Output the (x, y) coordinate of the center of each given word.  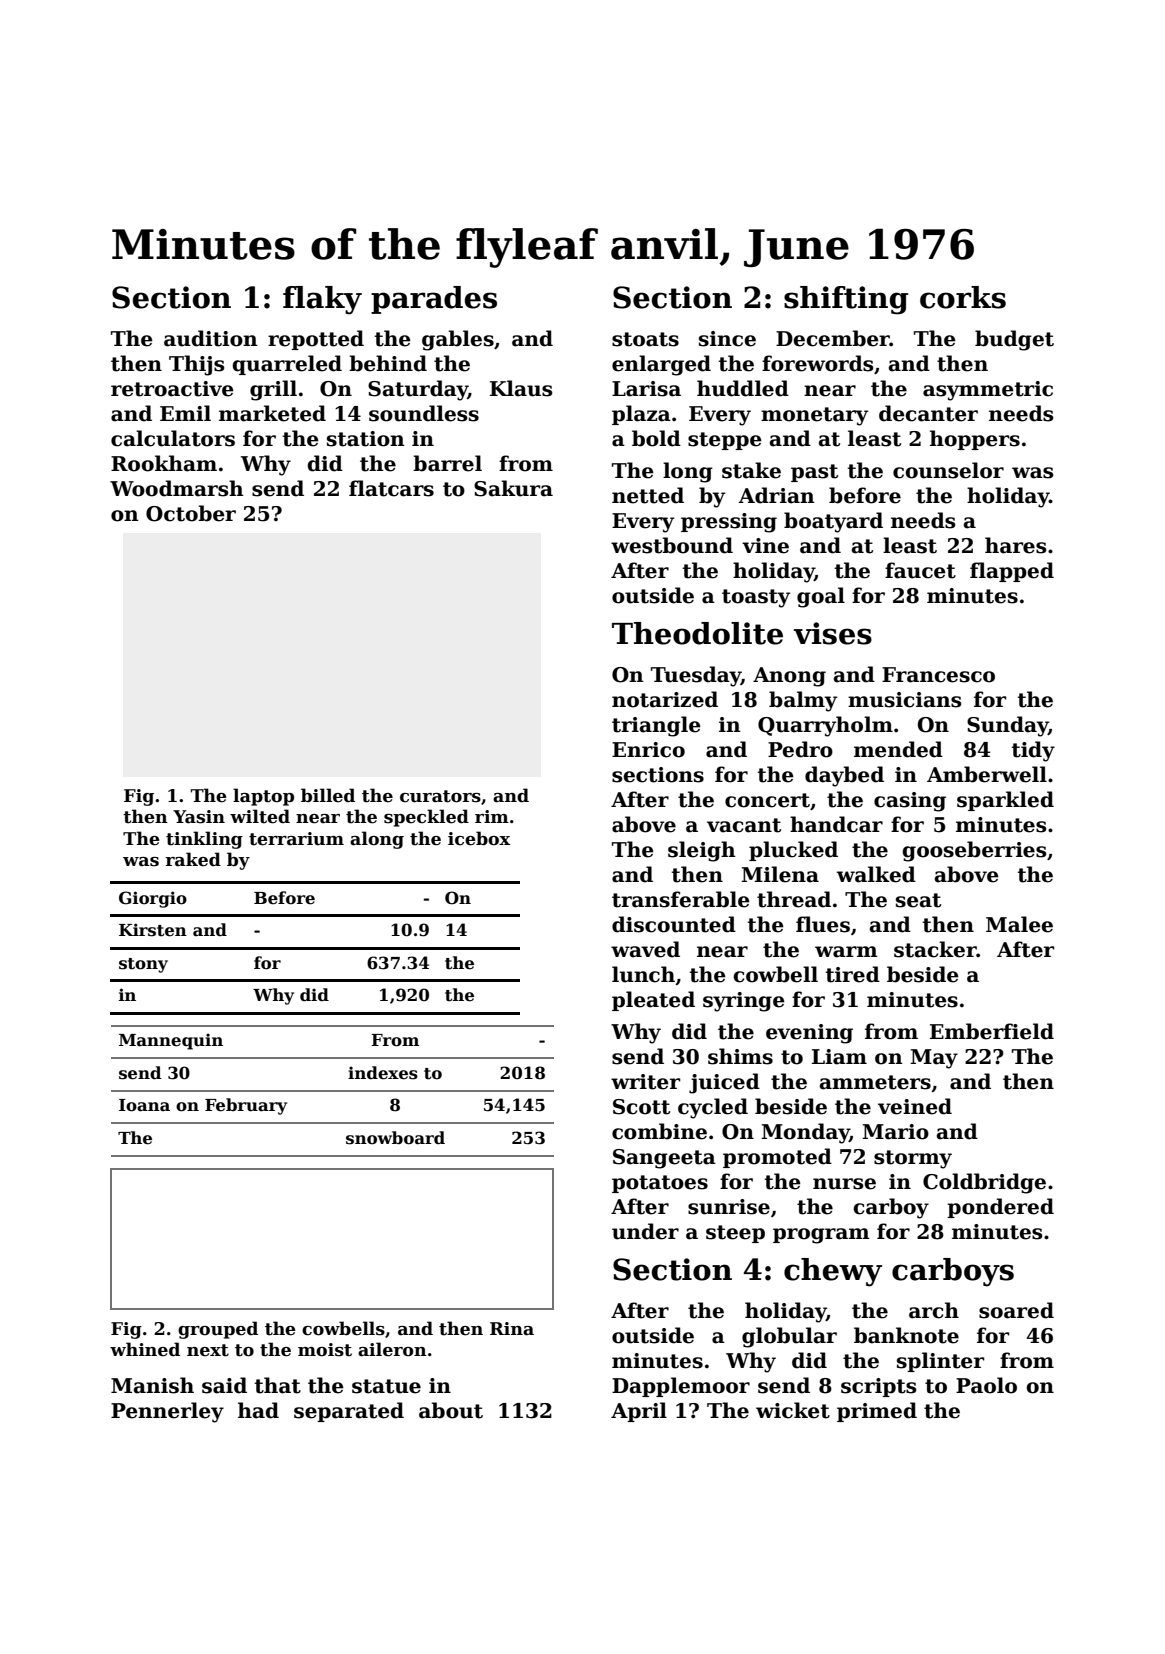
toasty (756, 598)
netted (648, 495)
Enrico (648, 750)
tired (853, 974)
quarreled (287, 365)
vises (832, 633)
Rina (512, 1329)
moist (325, 1350)
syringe (744, 1002)
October (191, 513)
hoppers (975, 440)
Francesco (938, 675)
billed (328, 795)
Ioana (144, 1105)
